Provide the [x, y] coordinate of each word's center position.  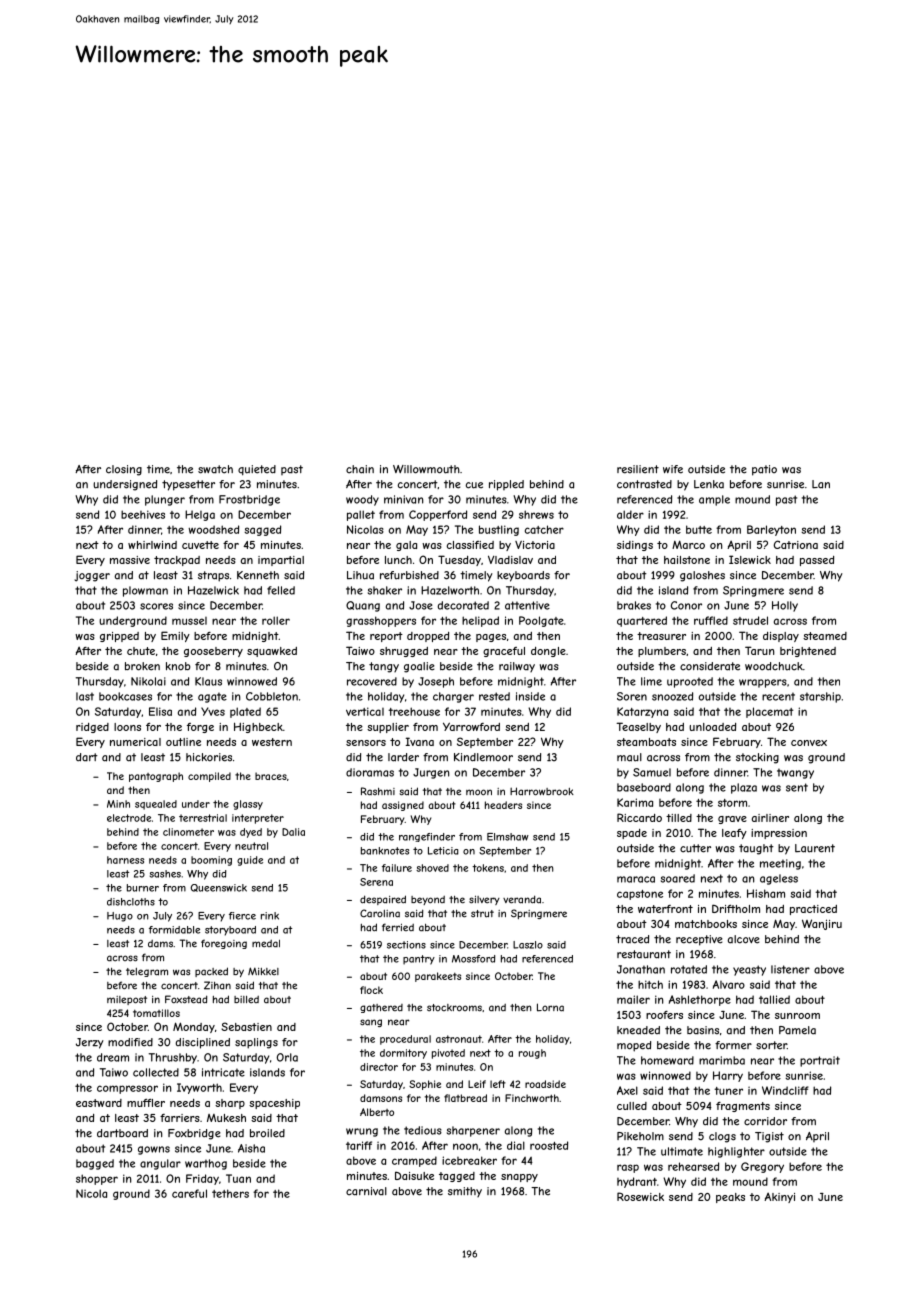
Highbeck [258, 727]
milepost [127, 1000]
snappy [519, 1178]
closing [124, 470]
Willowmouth [426, 469]
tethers [230, 1193]
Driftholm [736, 908]
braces [271, 776]
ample [714, 500]
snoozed [672, 696]
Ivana [420, 741]
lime [651, 681]
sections [406, 945]
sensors [366, 743]
